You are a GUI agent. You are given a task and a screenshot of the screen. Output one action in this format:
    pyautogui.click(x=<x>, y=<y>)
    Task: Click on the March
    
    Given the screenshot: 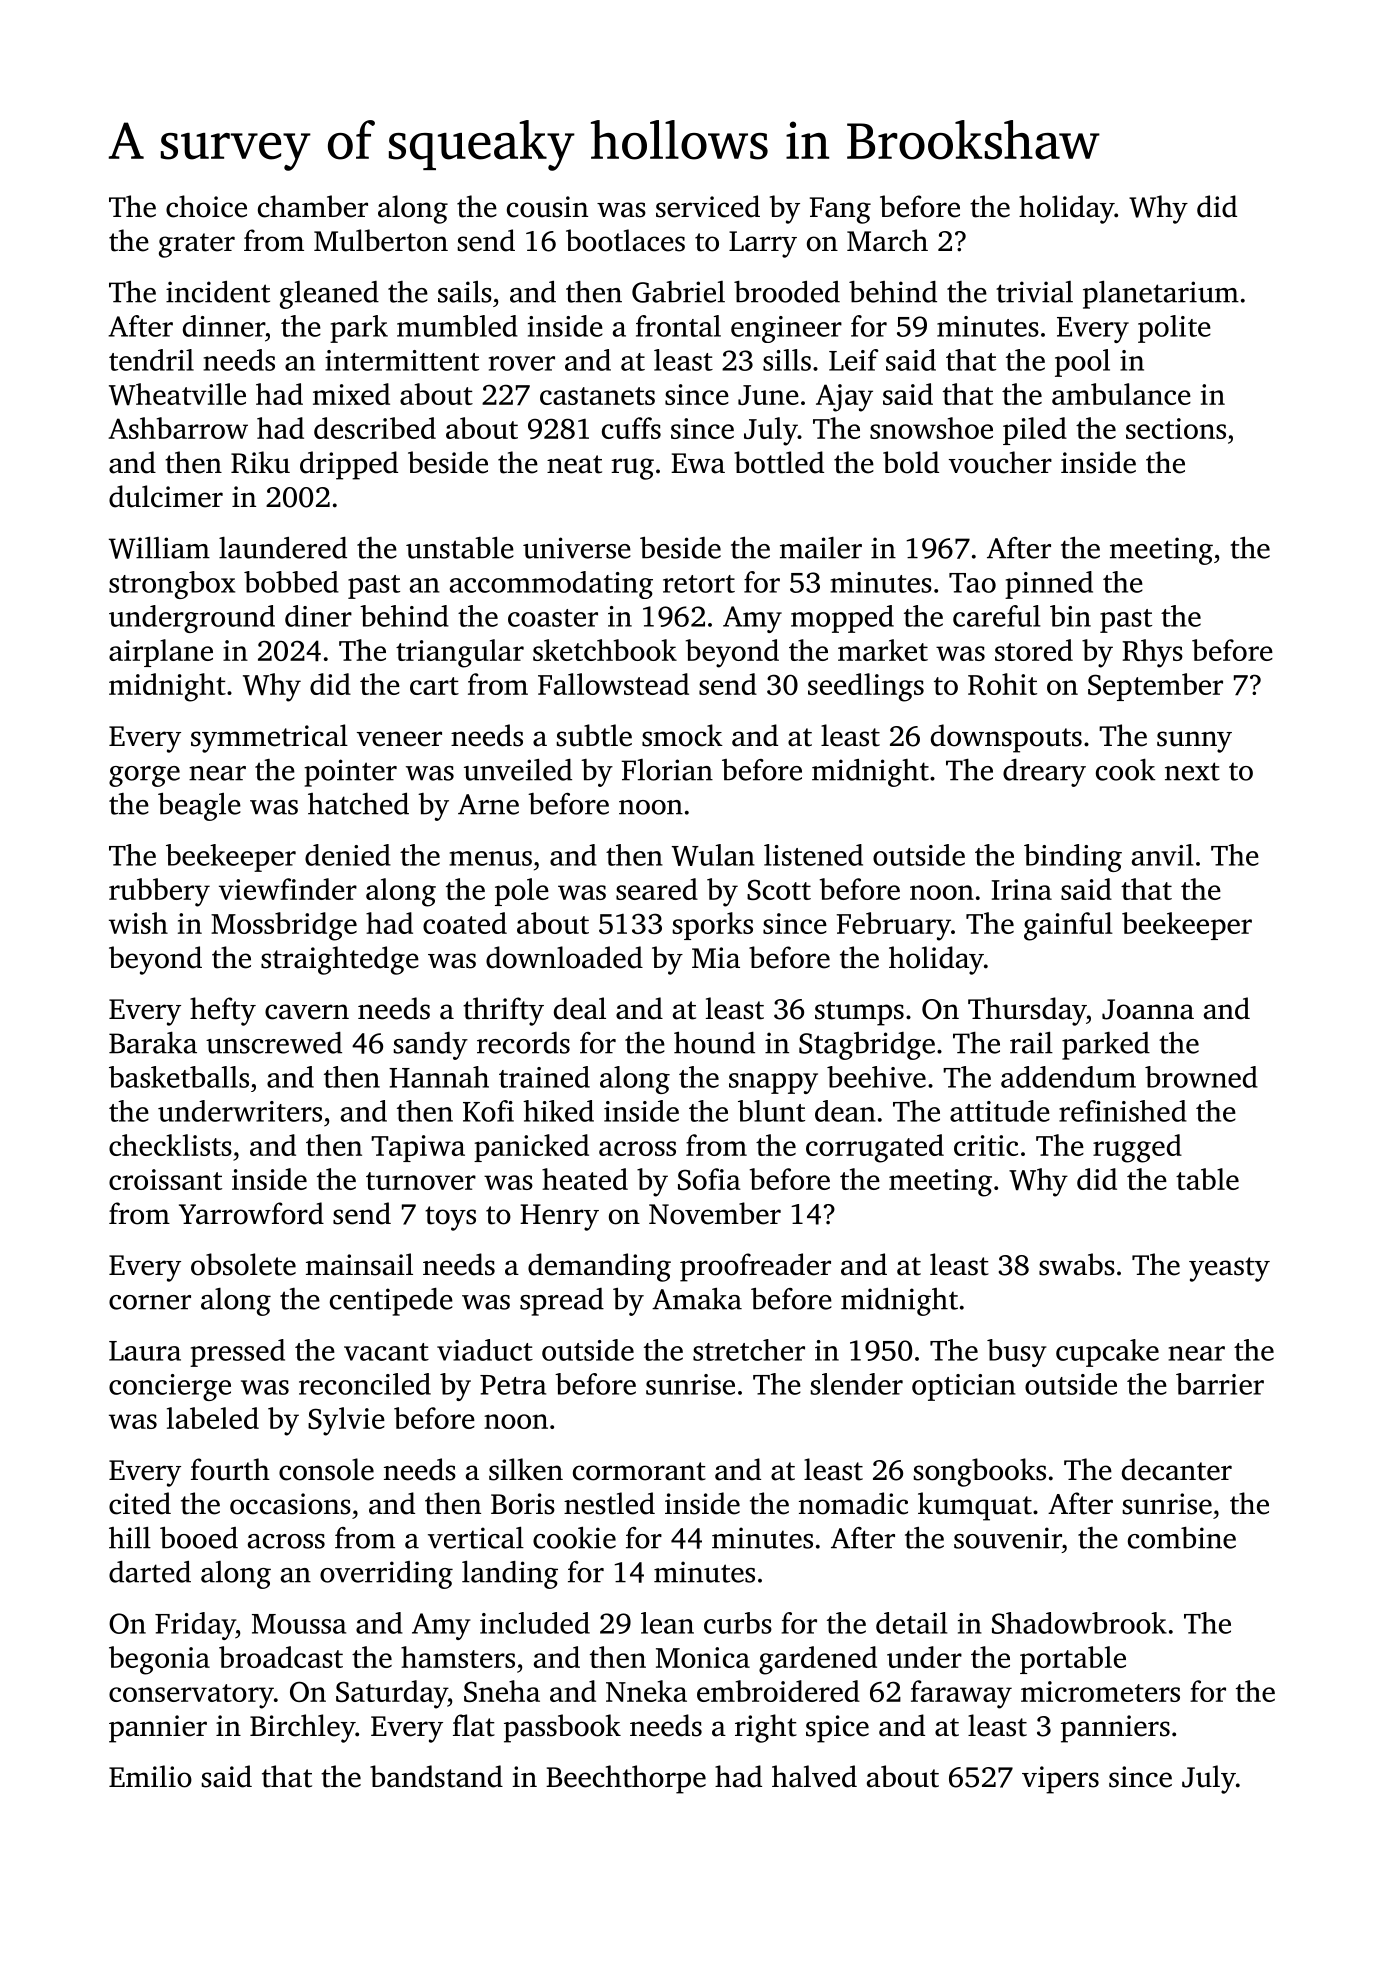 What is the action you would take?
    pyautogui.click(x=887, y=240)
